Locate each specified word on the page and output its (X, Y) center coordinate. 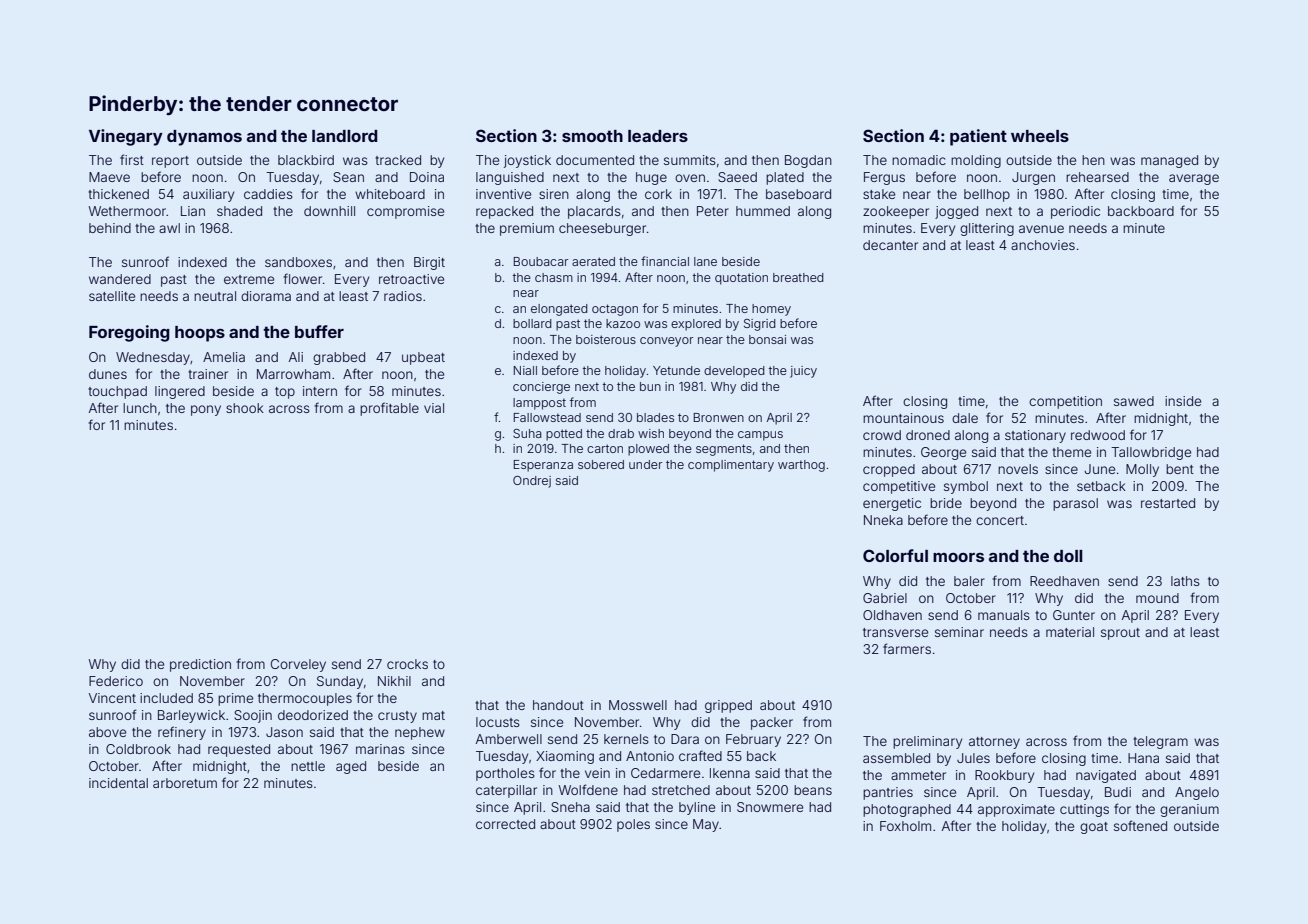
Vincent (112, 698)
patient (978, 137)
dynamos (204, 138)
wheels (1040, 136)
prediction (200, 665)
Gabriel (885, 598)
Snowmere (770, 807)
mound (1157, 598)
